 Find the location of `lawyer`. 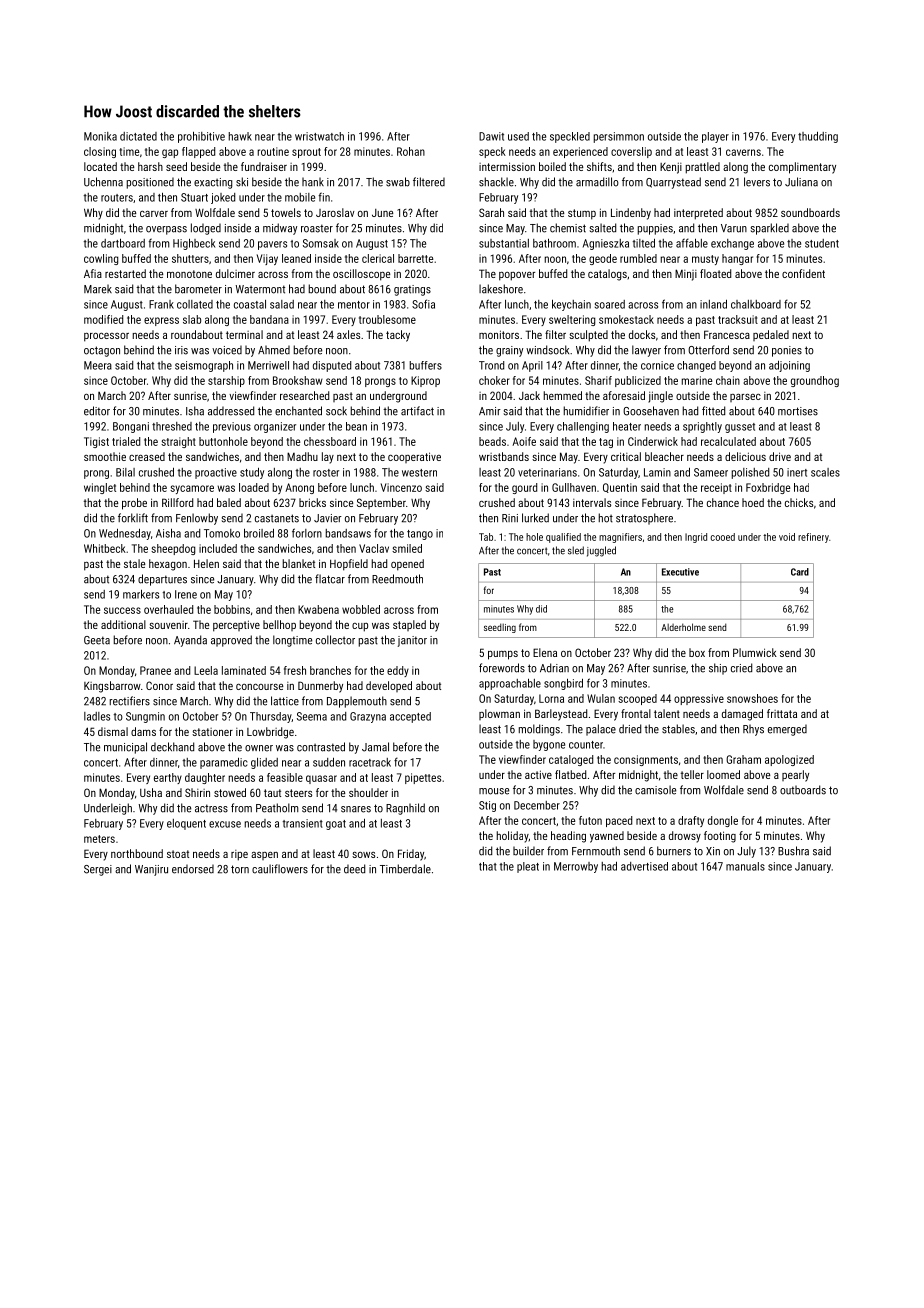

lawyer is located at coordinates (646, 351).
